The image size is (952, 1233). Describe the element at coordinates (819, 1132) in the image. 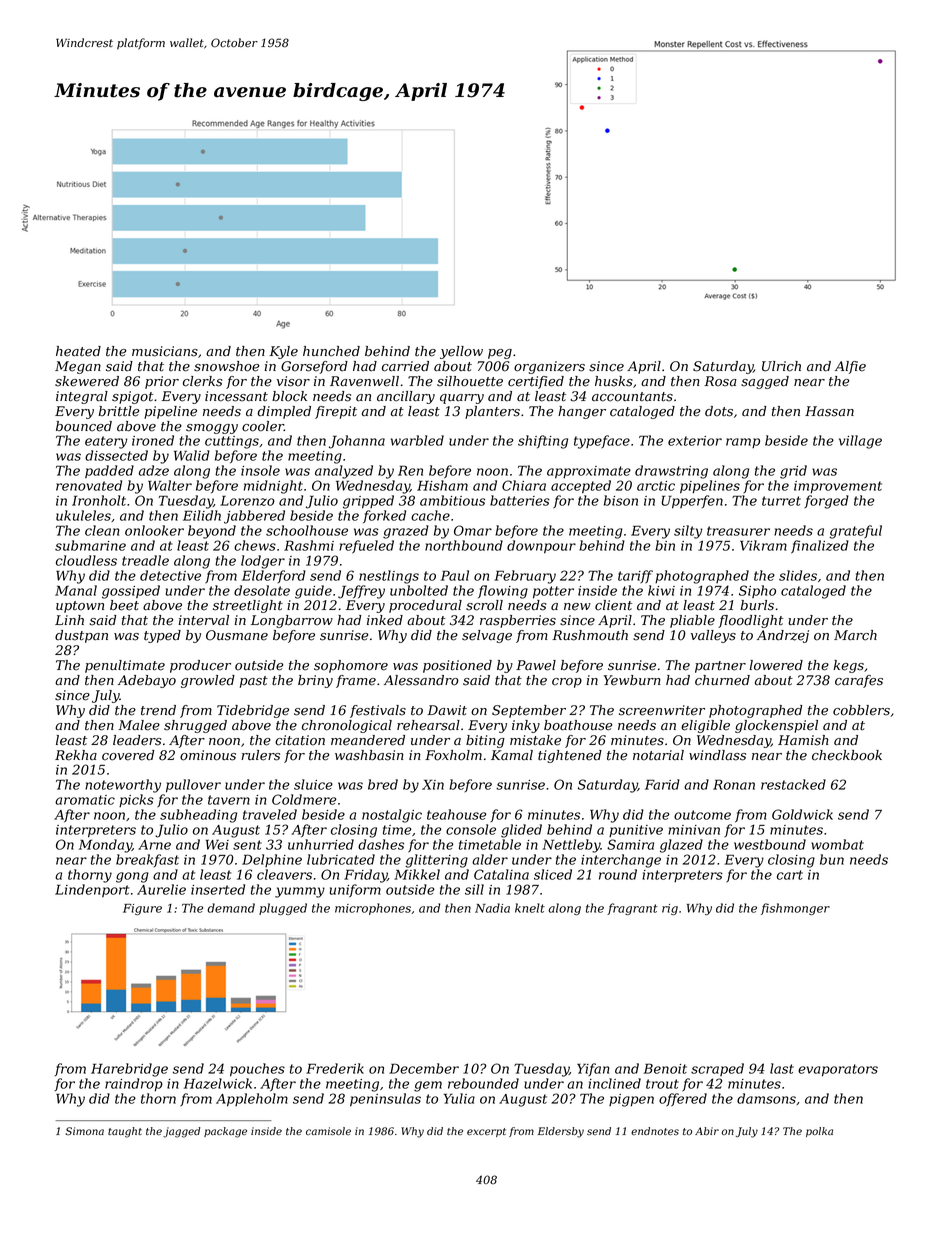

I see `polka` at that location.
